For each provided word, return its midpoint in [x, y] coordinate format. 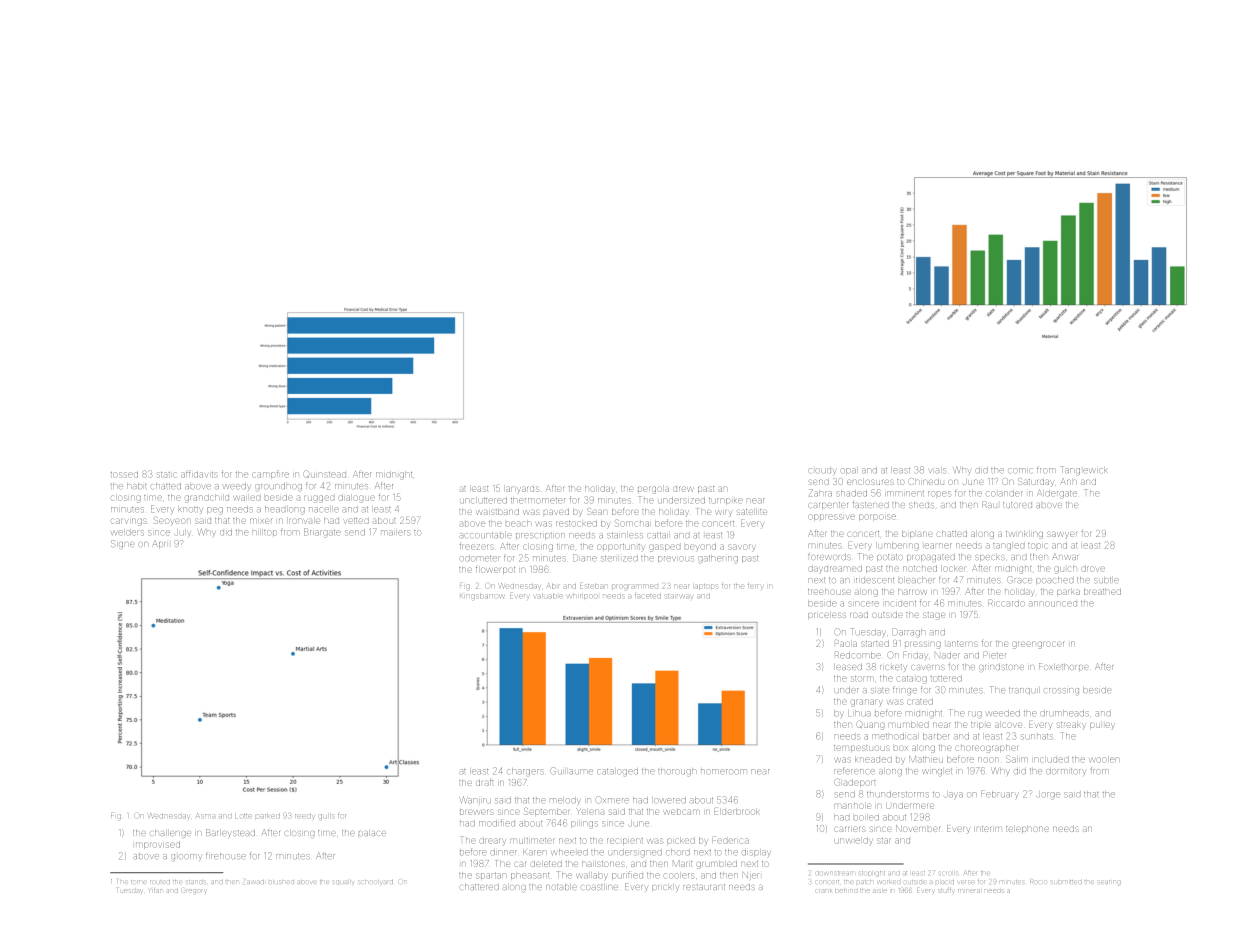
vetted [357, 521]
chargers [525, 772]
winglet [937, 772]
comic [1020, 470]
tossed [124, 475]
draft [485, 783]
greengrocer [1038, 645]
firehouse [226, 856]
